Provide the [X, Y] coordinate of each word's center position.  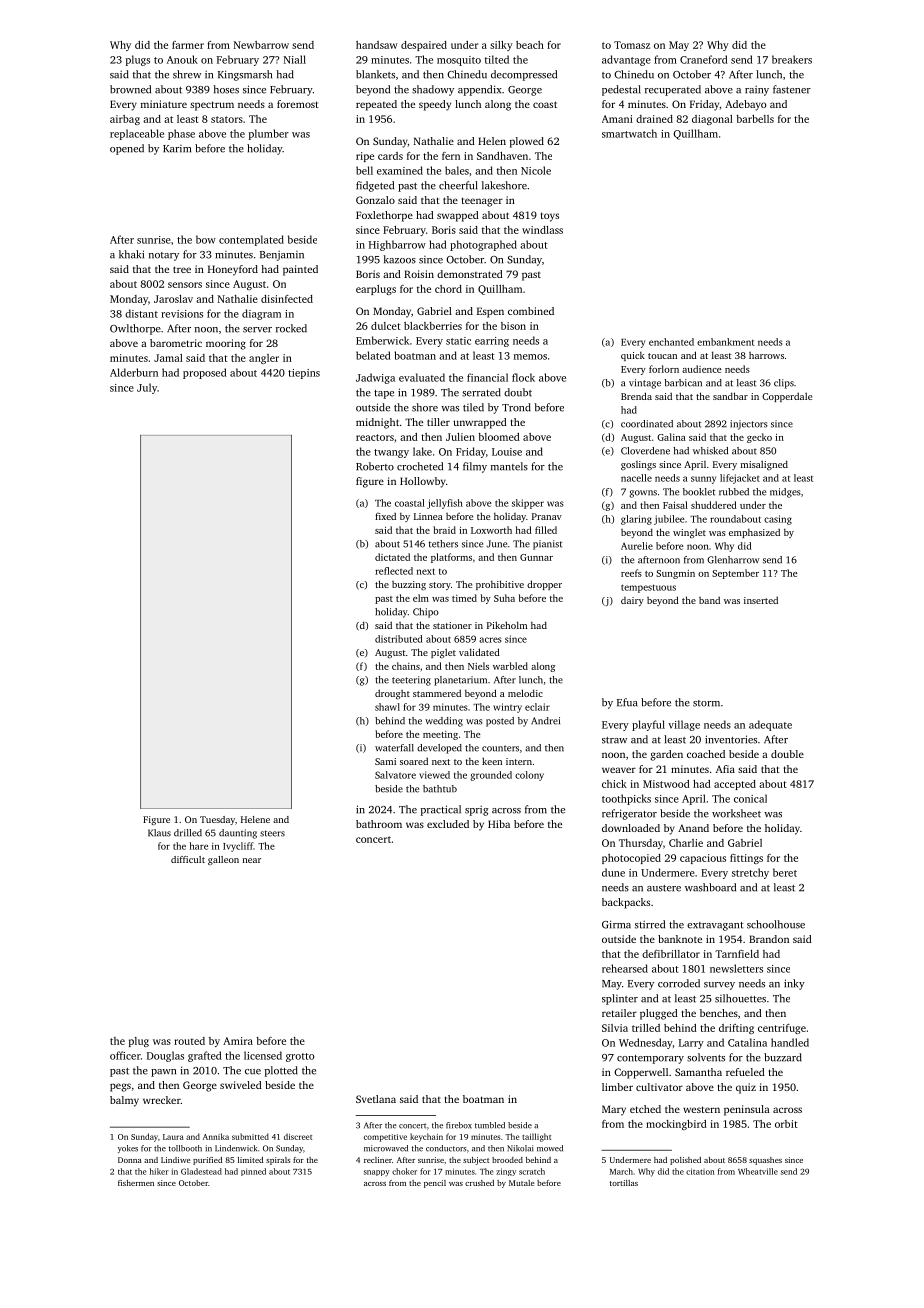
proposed [205, 373]
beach [530, 45]
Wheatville [758, 1171]
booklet [699, 492]
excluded [448, 824]
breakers [792, 59]
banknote [680, 939]
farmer [188, 45]
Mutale [522, 1183]
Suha [504, 598]
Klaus [159, 833]
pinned [253, 1172]
